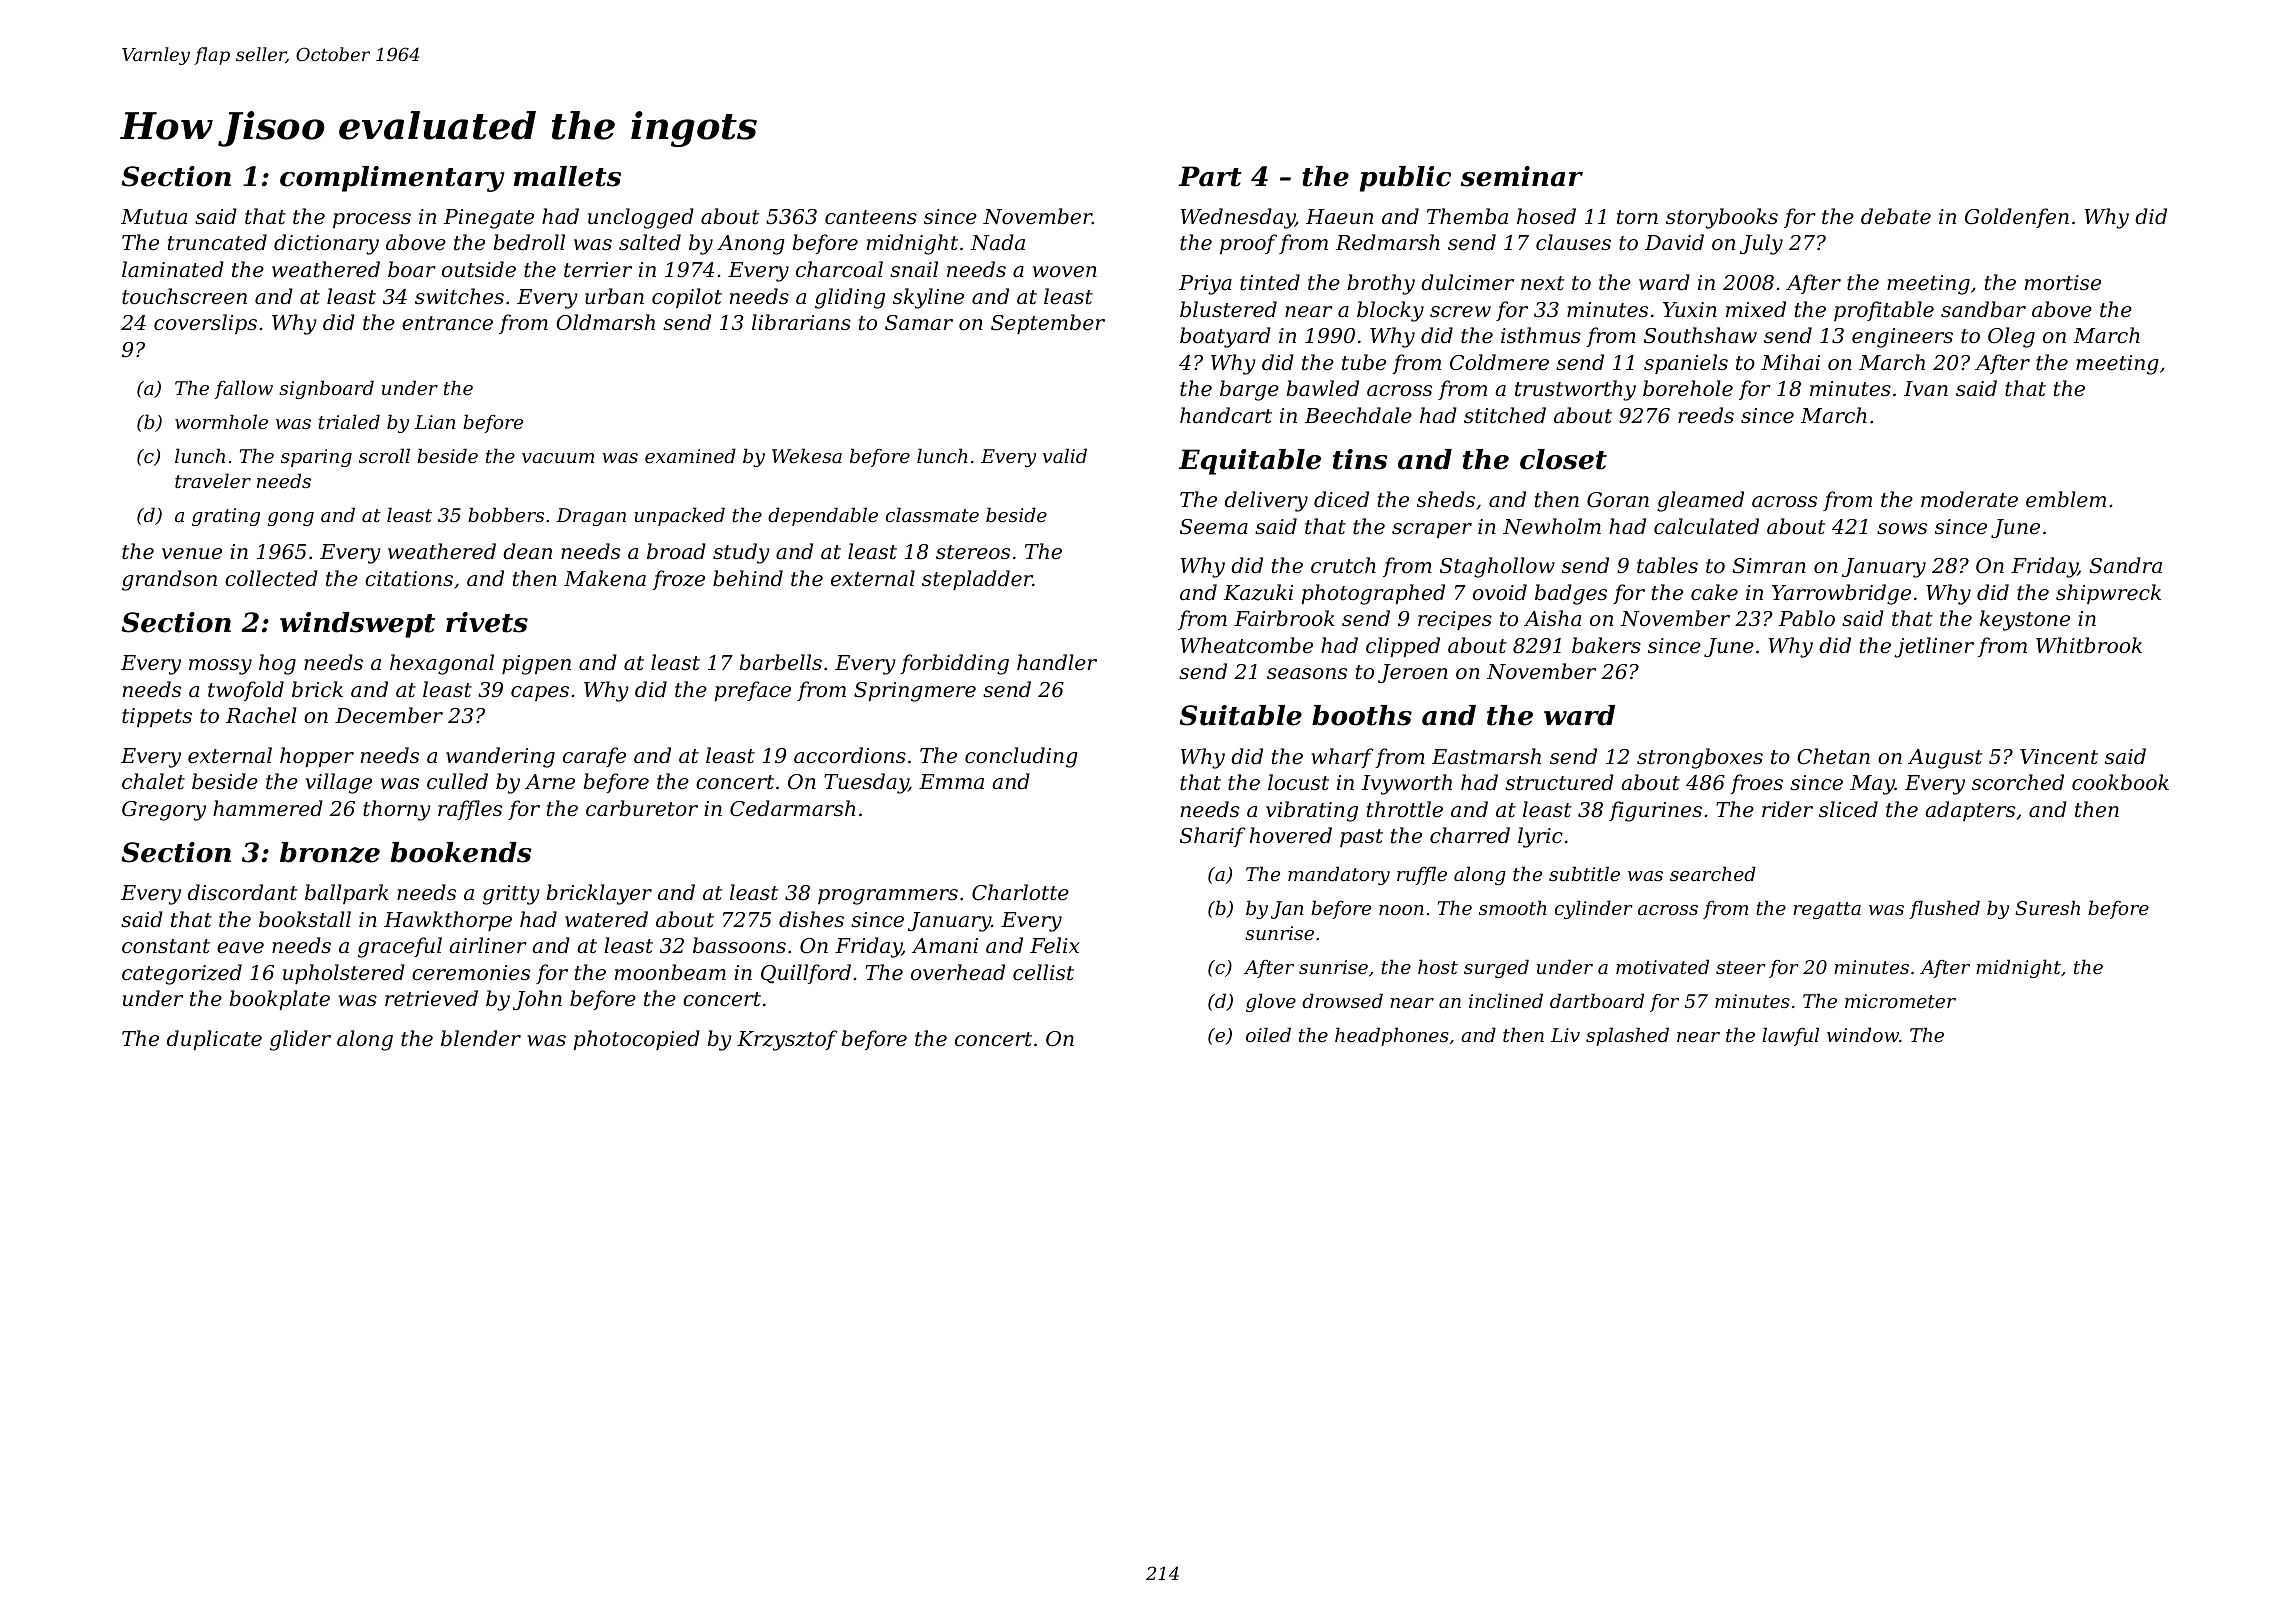 This screenshot has width=2292, height=1620. What do you see at coordinates (973, 552) in the screenshot?
I see `stereos` at bounding box center [973, 552].
